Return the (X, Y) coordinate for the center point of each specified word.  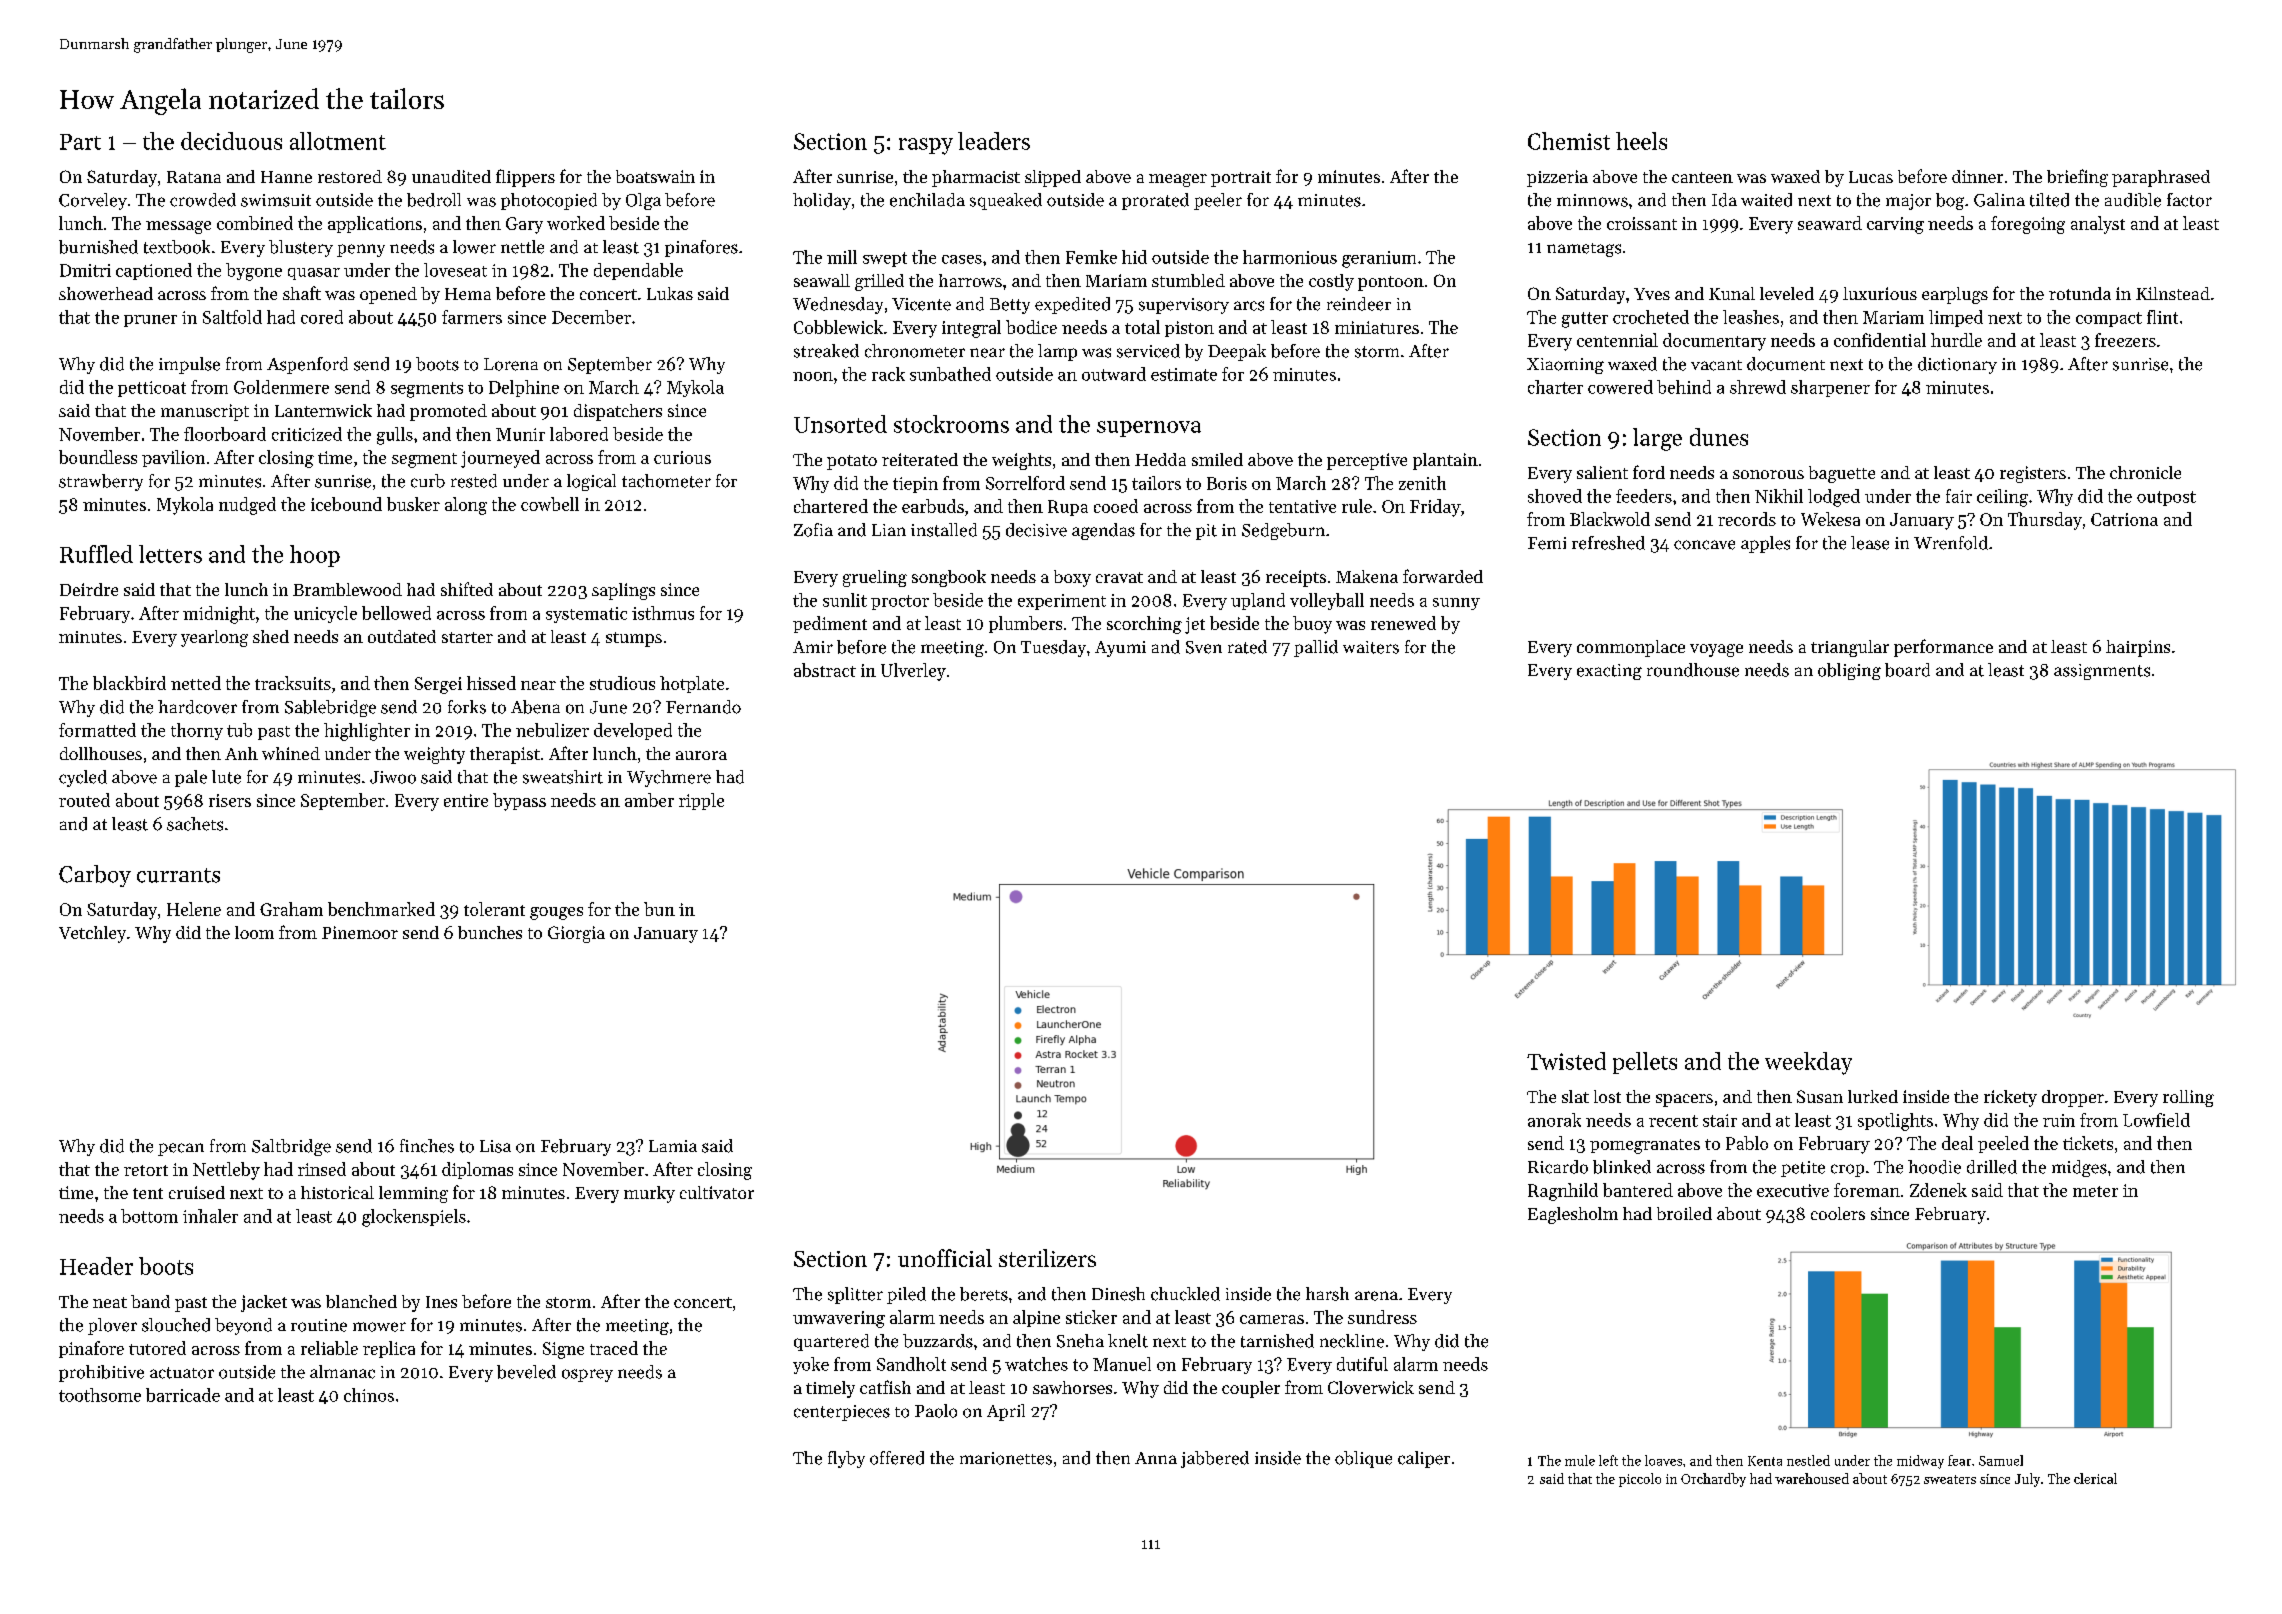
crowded (203, 200)
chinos (369, 1395)
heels (1641, 141)
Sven (1204, 647)
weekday (1808, 1063)
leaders (994, 141)
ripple (701, 801)
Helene (194, 909)
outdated (402, 636)
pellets (1645, 1063)
